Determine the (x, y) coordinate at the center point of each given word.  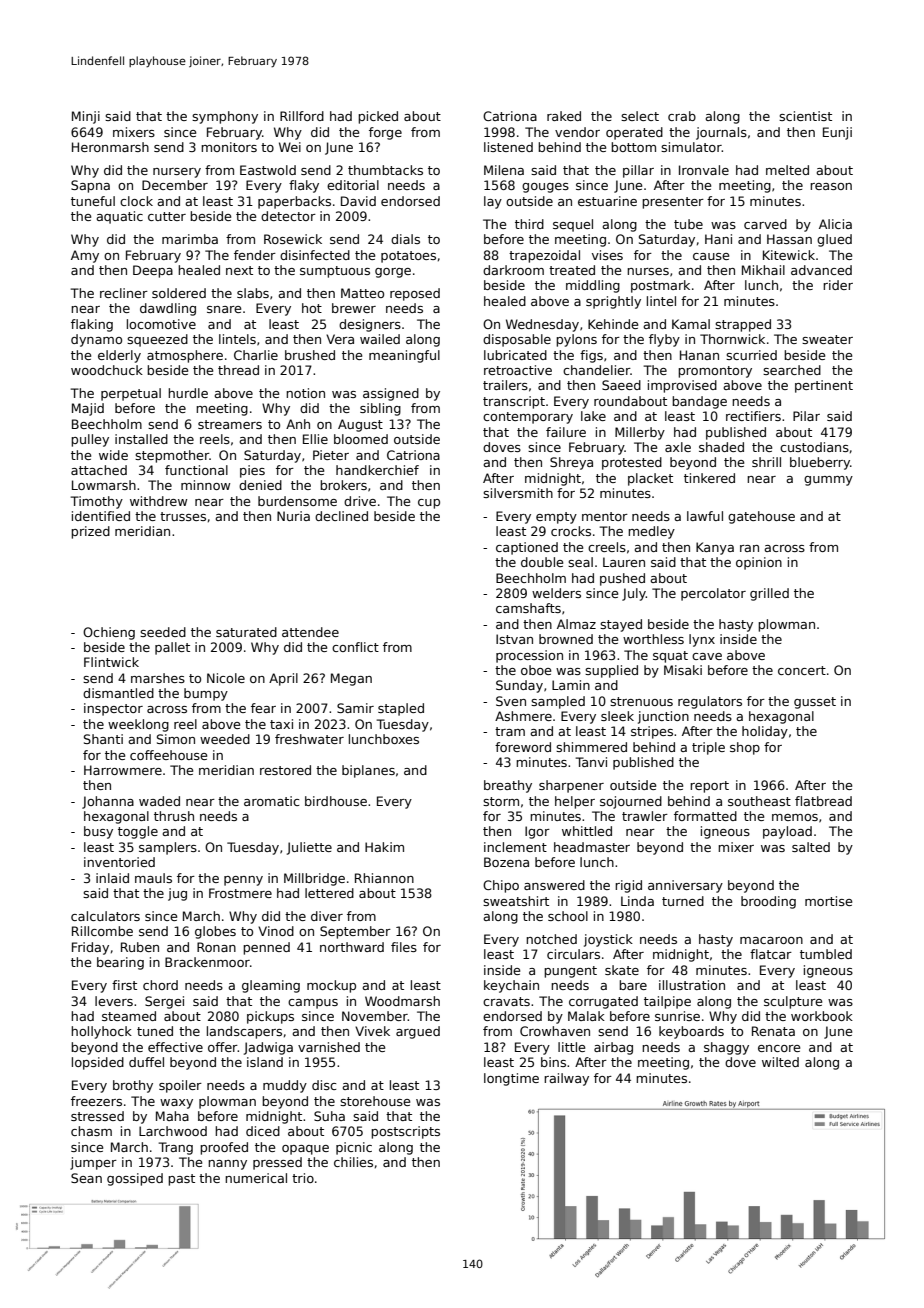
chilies (353, 1162)
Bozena (506, 862)
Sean (86, 1178)
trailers (505, 385)
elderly (119, 356)
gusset (815, 703)
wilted (780, 1062)
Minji (86, 117)
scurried (751, 355)
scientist (805, 116)
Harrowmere (123, 770)
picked (378, 117)
